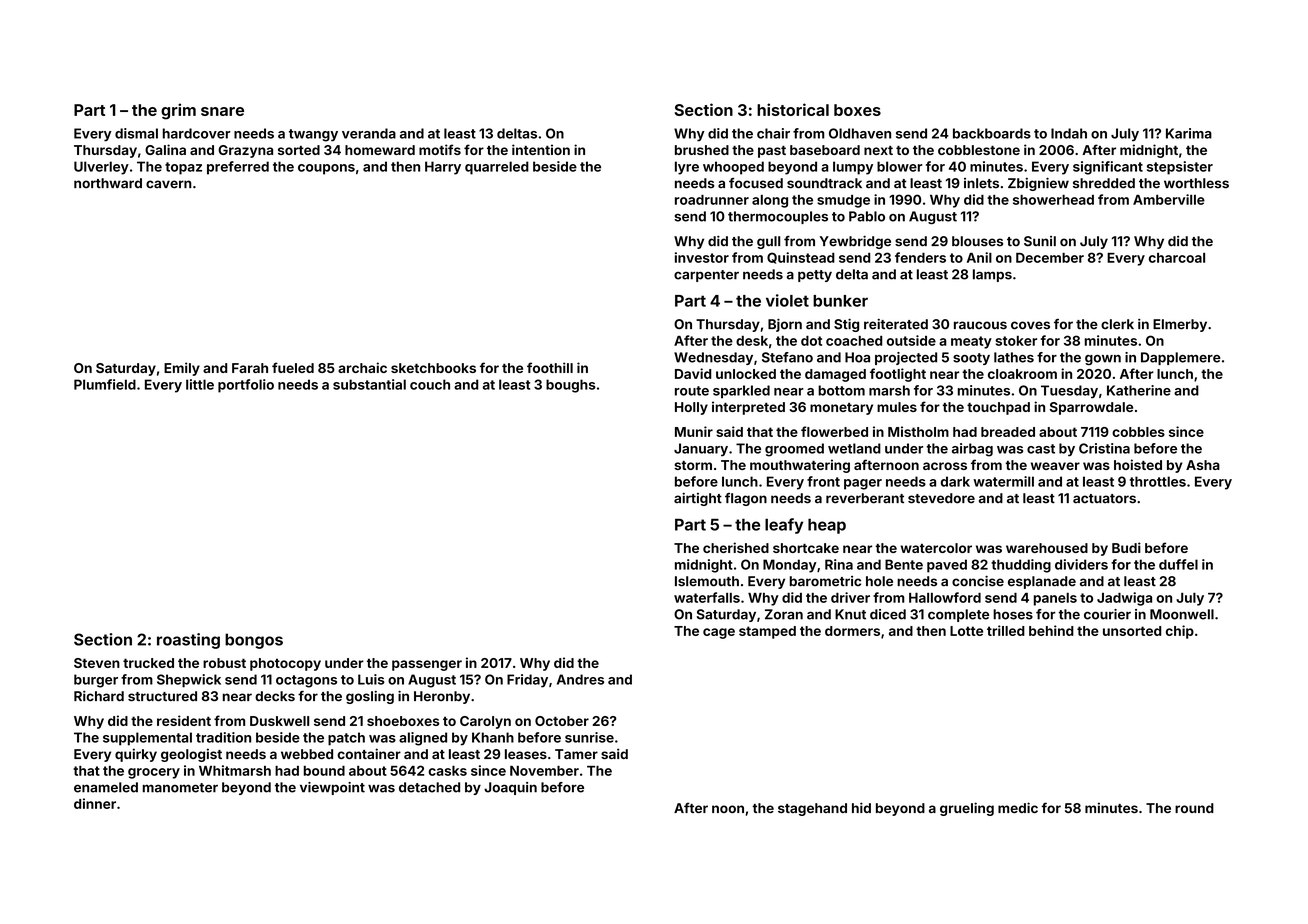  What do you see at coordinates (767, 632) in the document?
I see `stamped` at bounding box center [767, 632].
